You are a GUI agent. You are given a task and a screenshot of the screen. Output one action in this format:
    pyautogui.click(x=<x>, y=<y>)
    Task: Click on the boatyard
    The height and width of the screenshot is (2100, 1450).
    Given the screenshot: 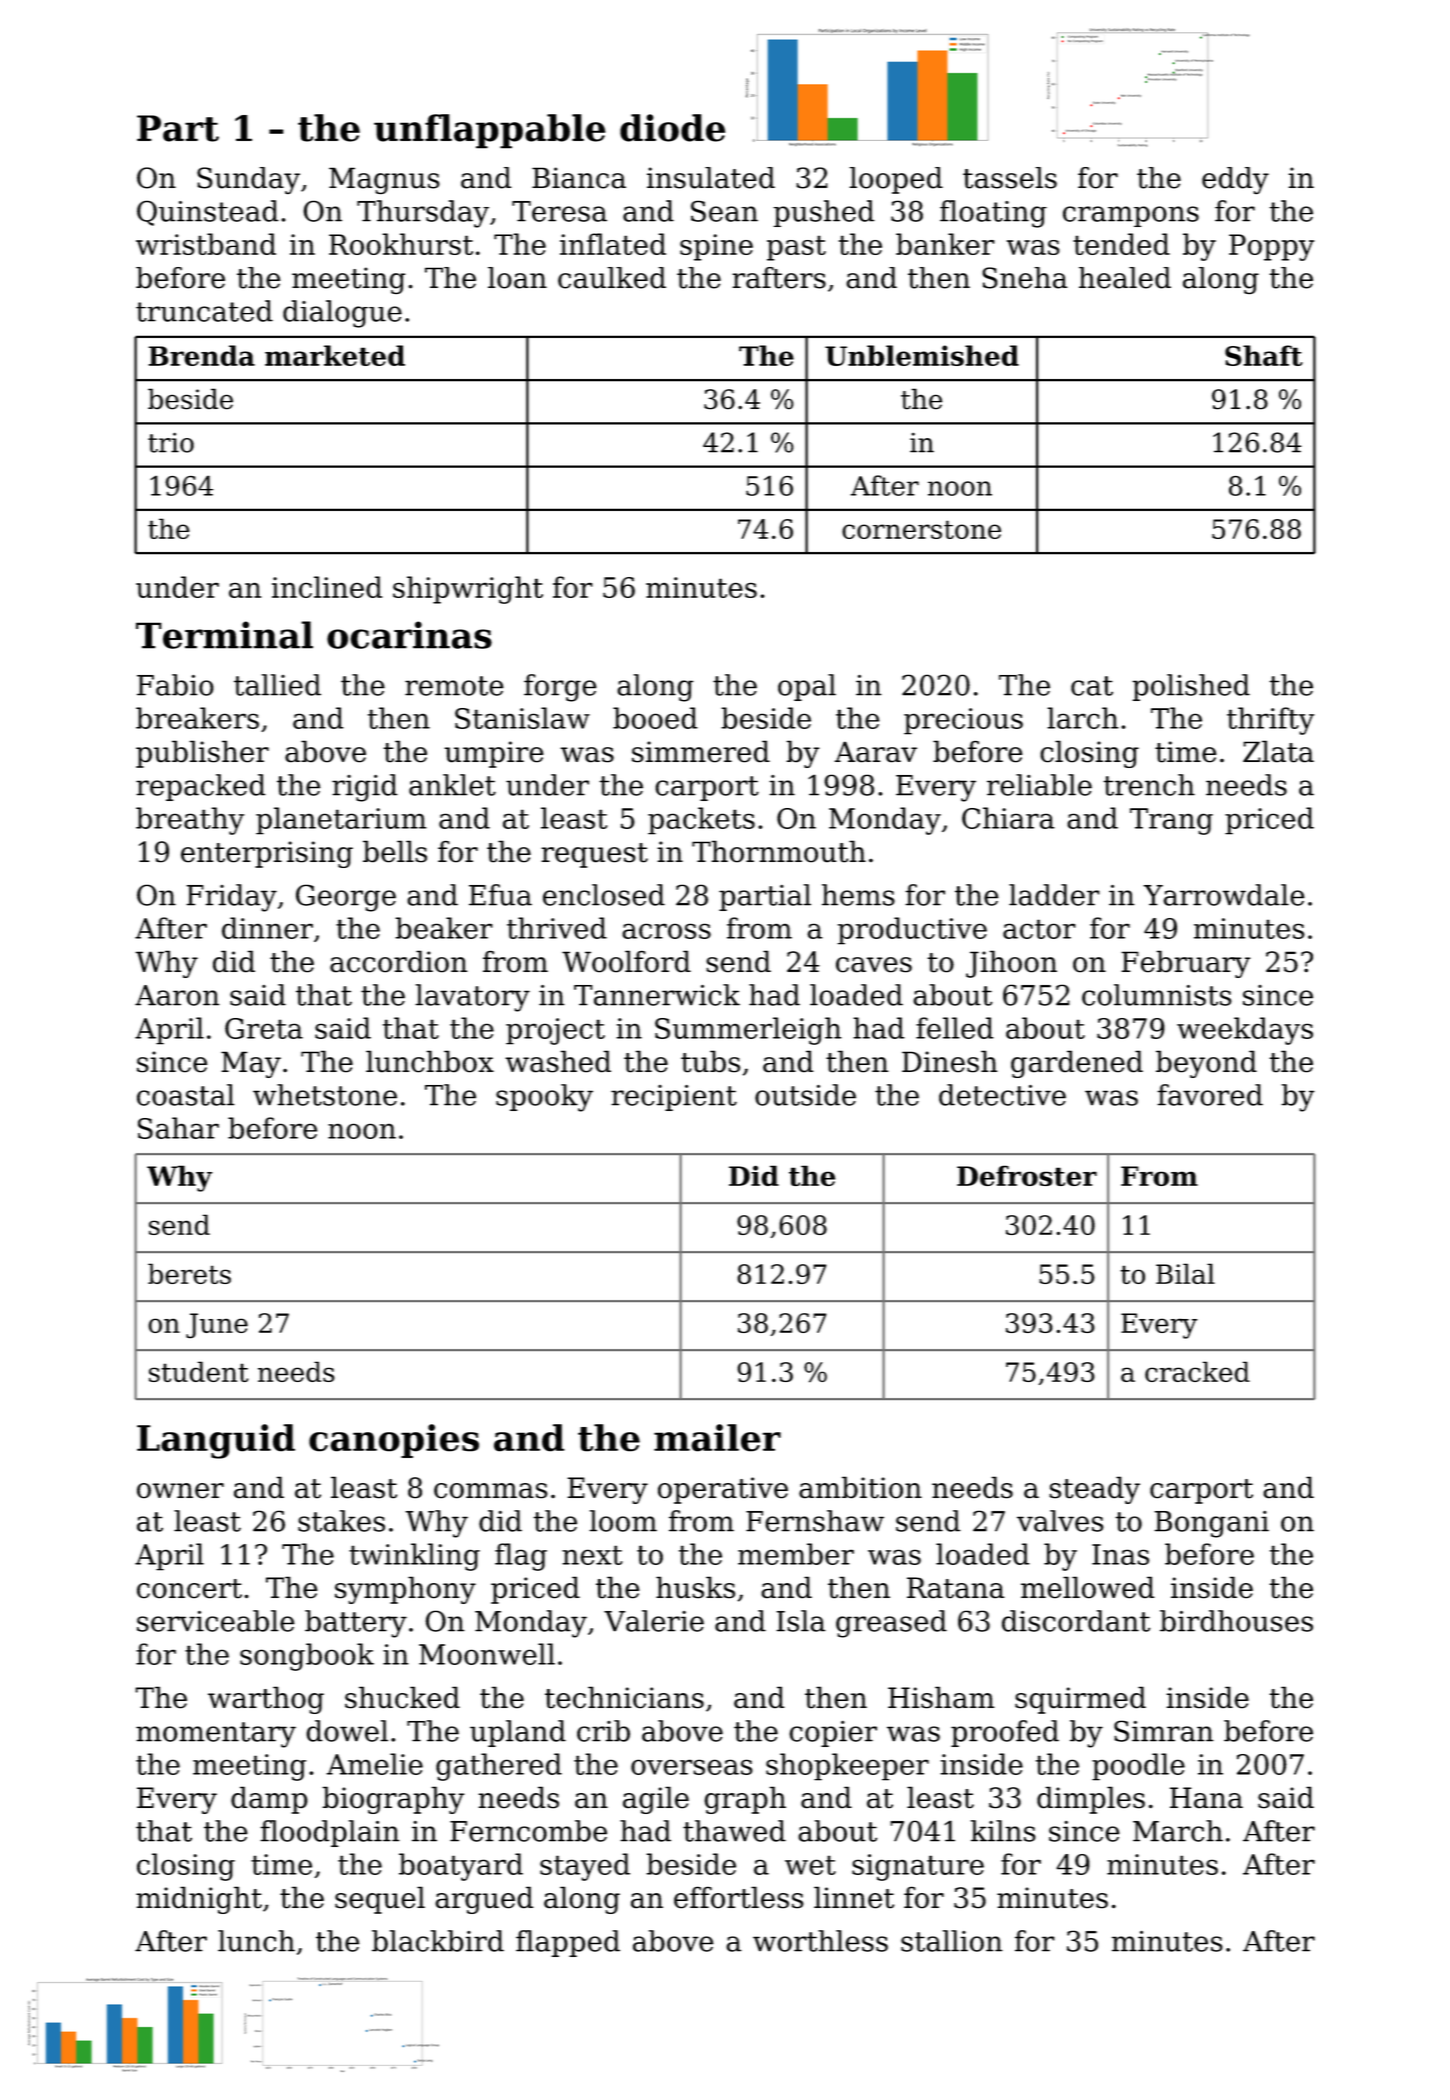 What is the action you would take?
    pyautogui.click(x=461, y=1867)
